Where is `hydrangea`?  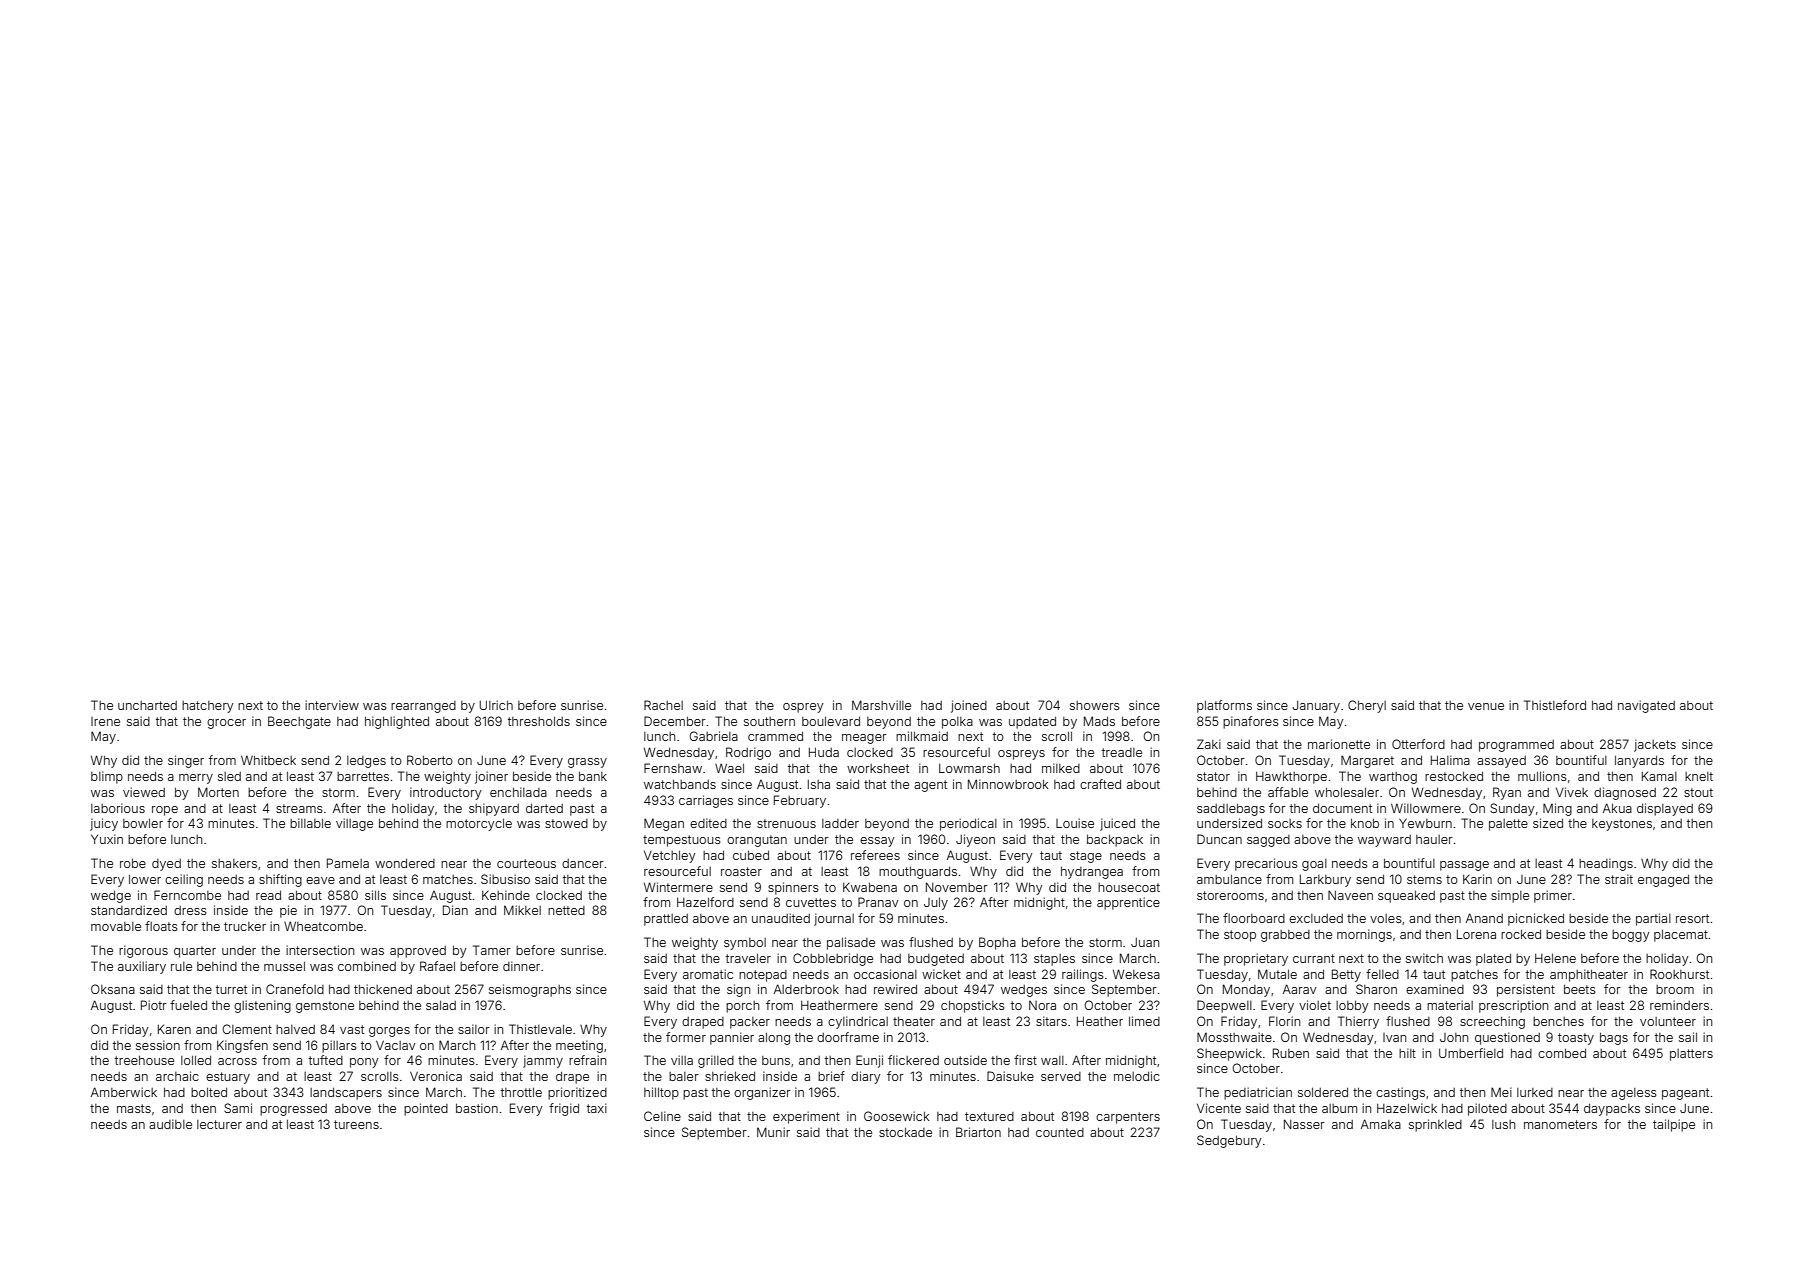
hydrangea is located at coordinates (1092, 872).
